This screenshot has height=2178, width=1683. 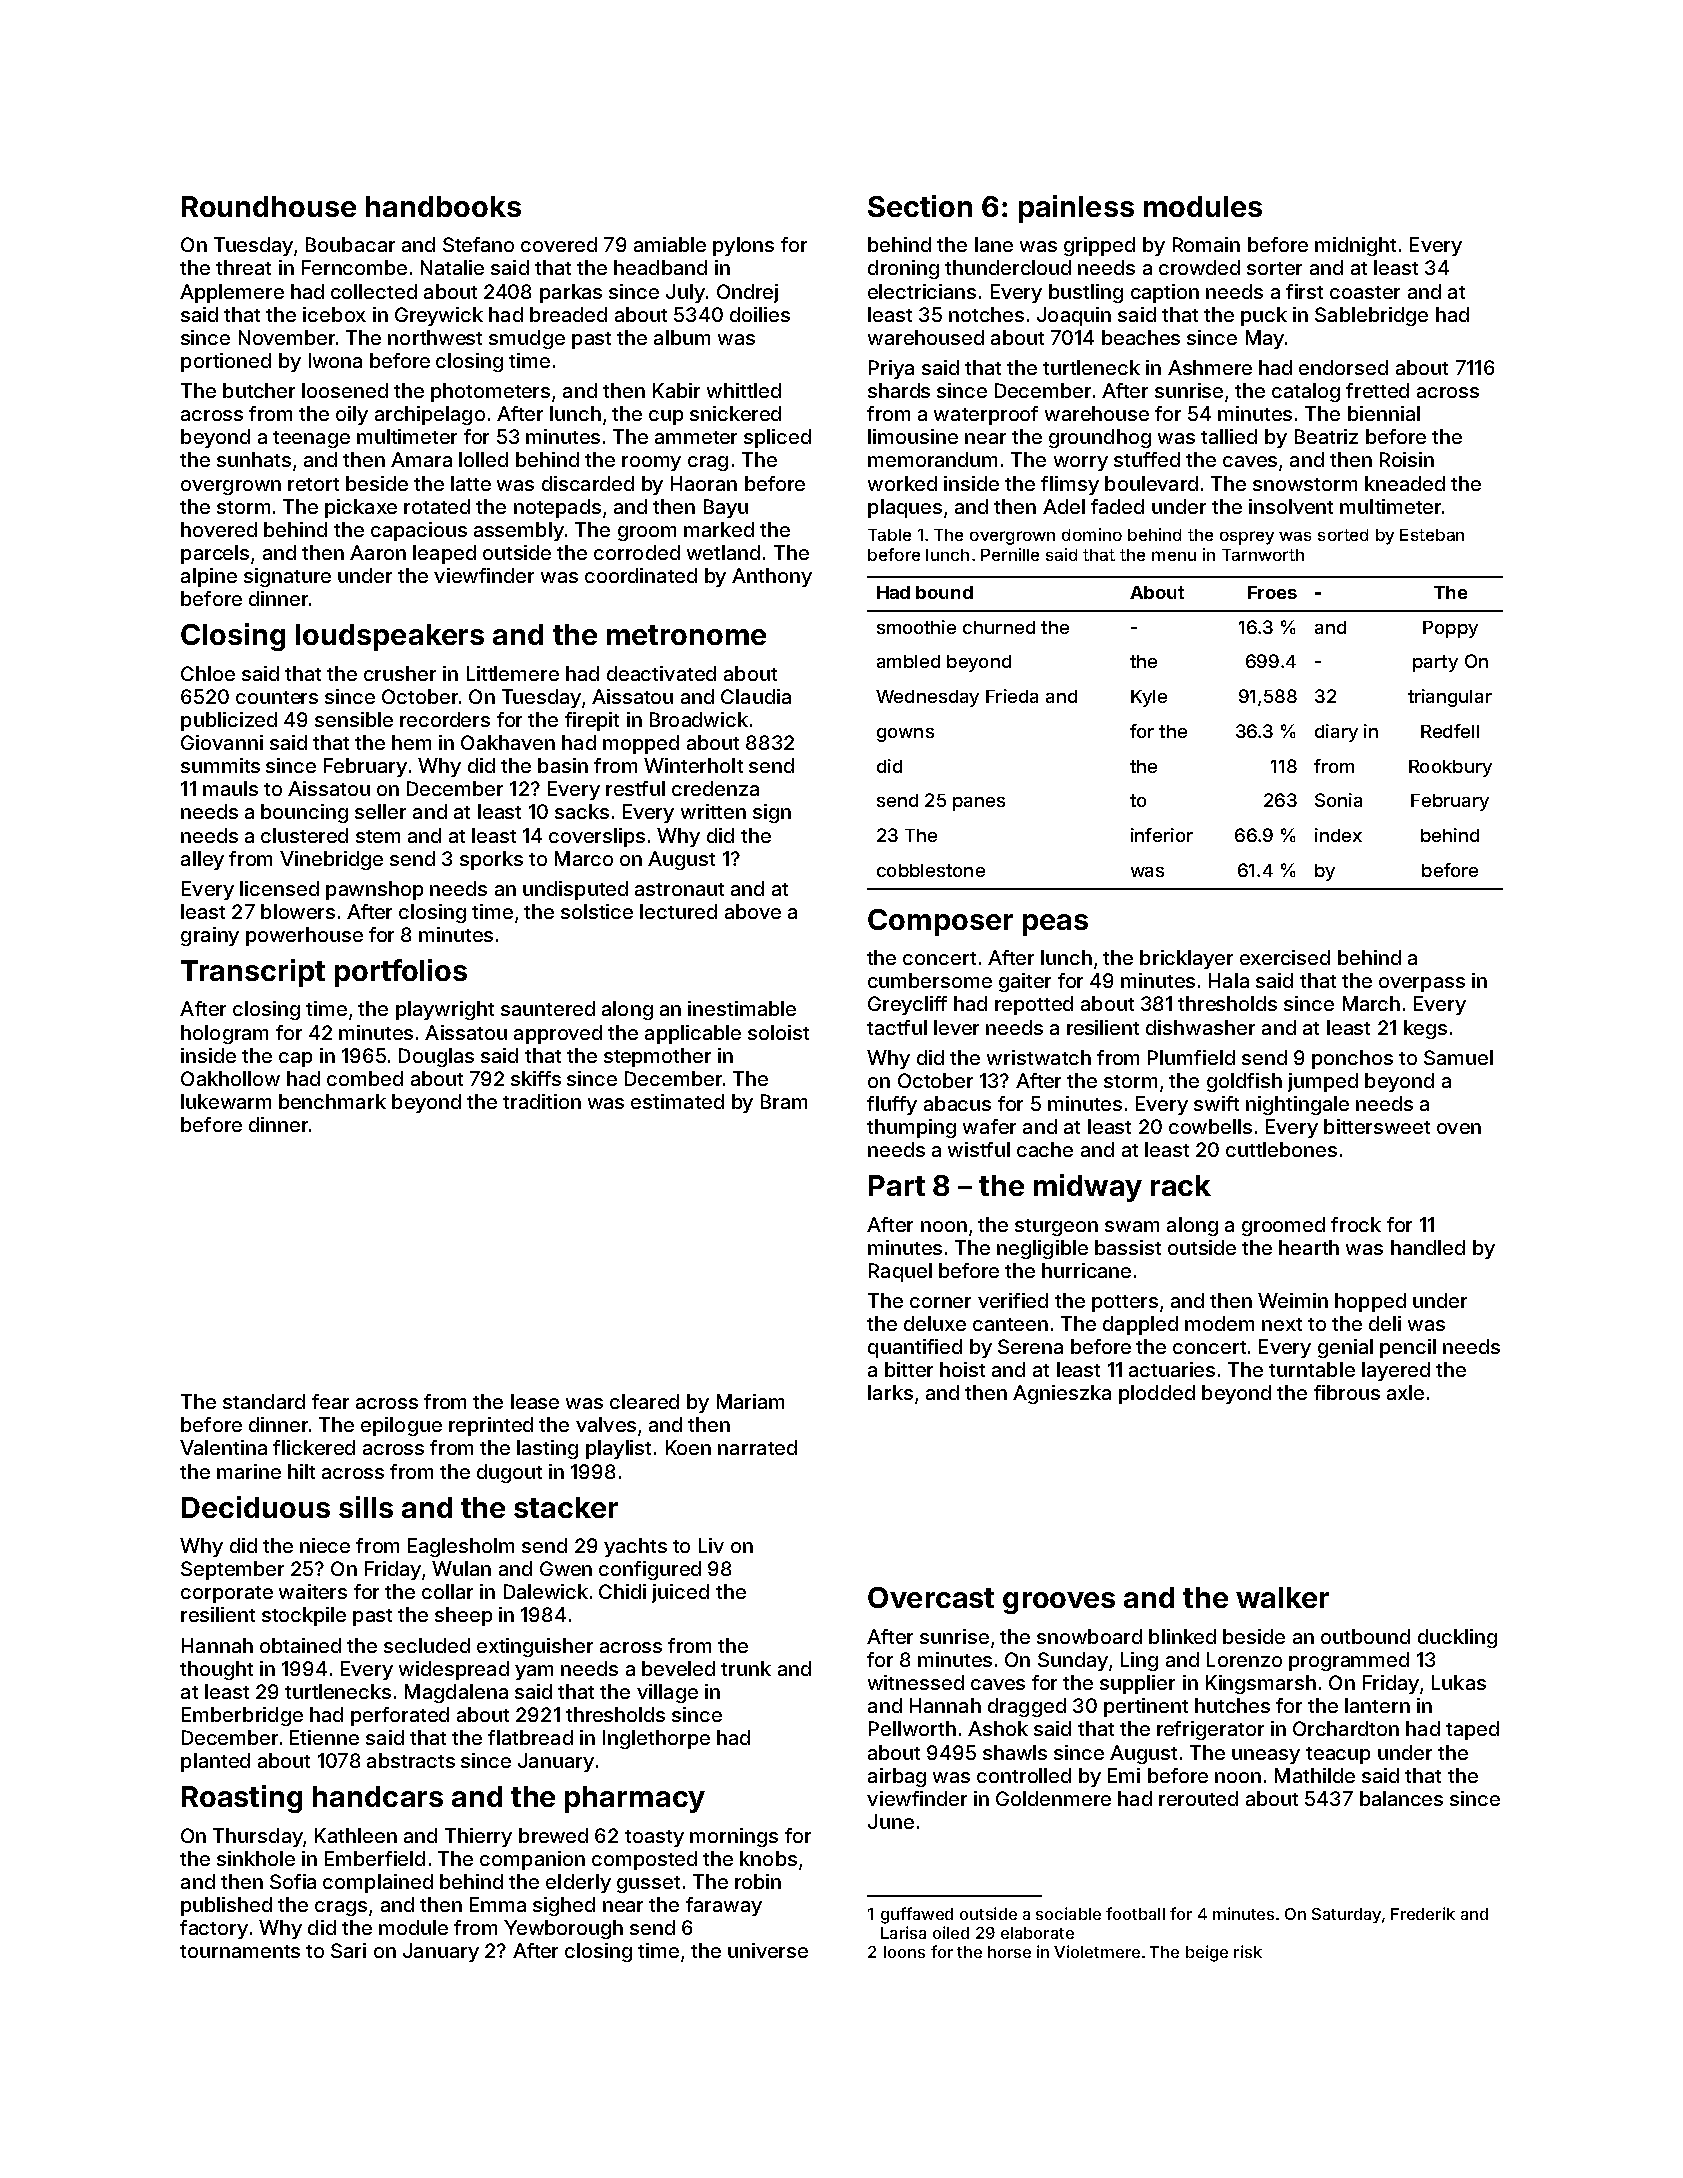 I want to click on dugout, so click(x=509, y=1473).
